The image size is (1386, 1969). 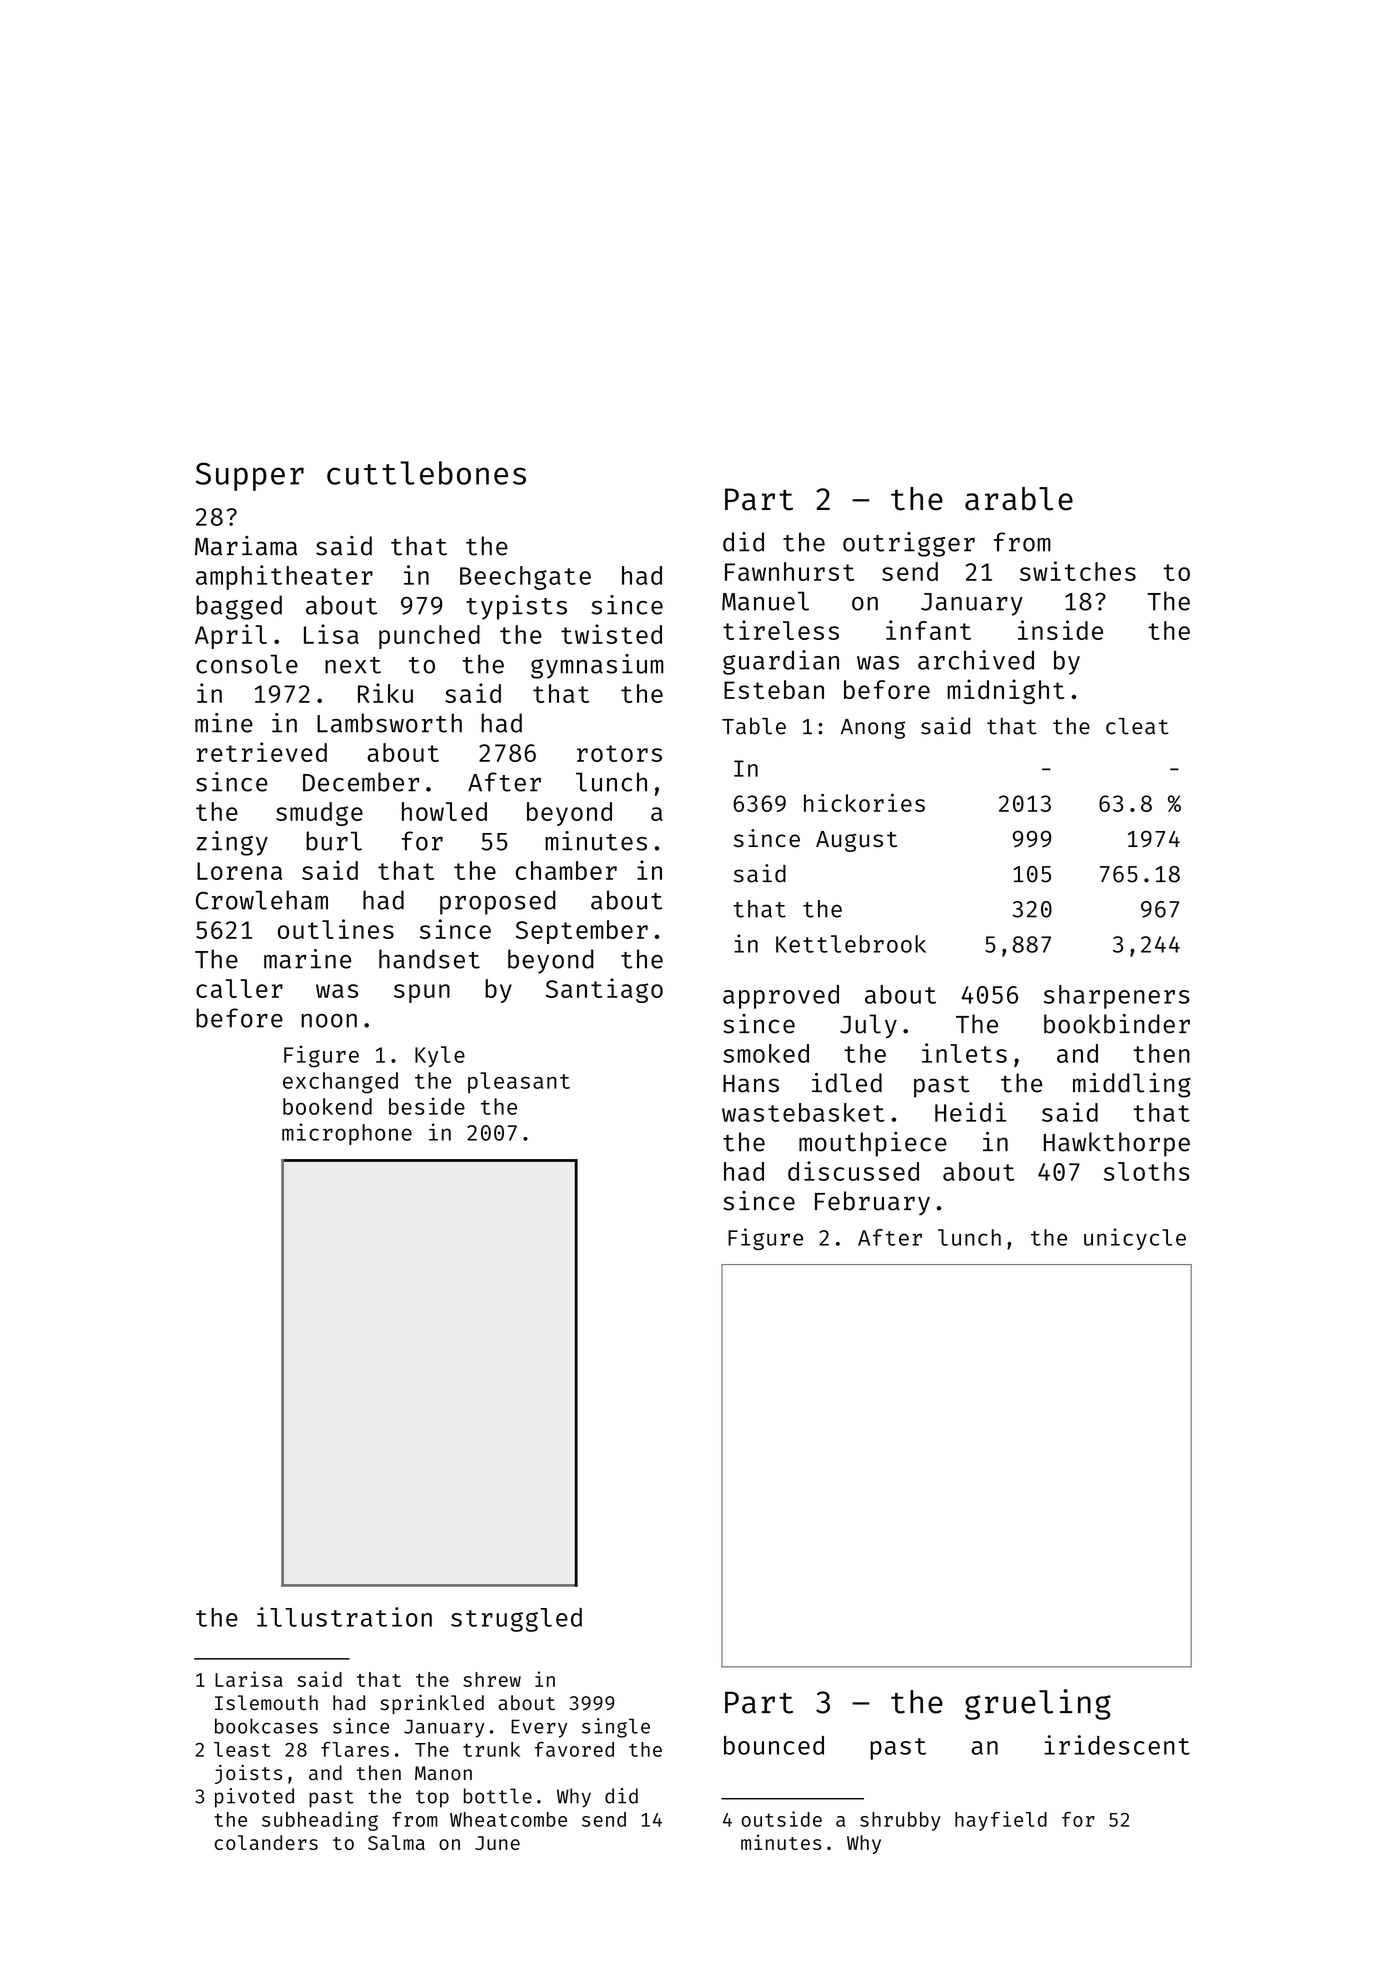 What do you see at coordinates (284, 577) in the document?
I see `amphitheater` at bounding box center [284, 577].
